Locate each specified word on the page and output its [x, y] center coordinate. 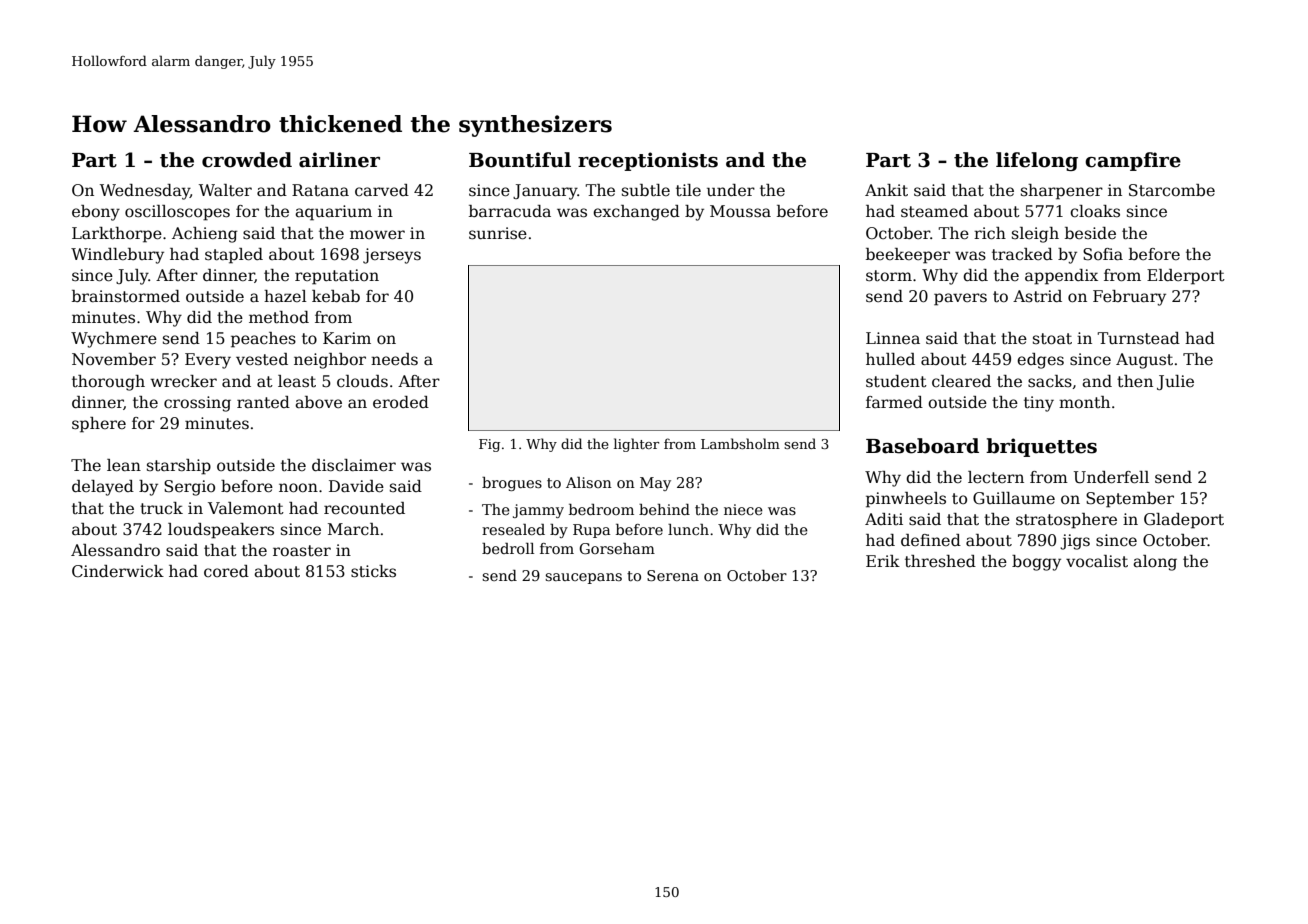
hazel [285, 296]
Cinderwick [118, 571]
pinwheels [906, 500]
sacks [1050, 381]
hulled [890, 359]
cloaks [1095, 211]
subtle [646, 190]
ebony [96, 213]
